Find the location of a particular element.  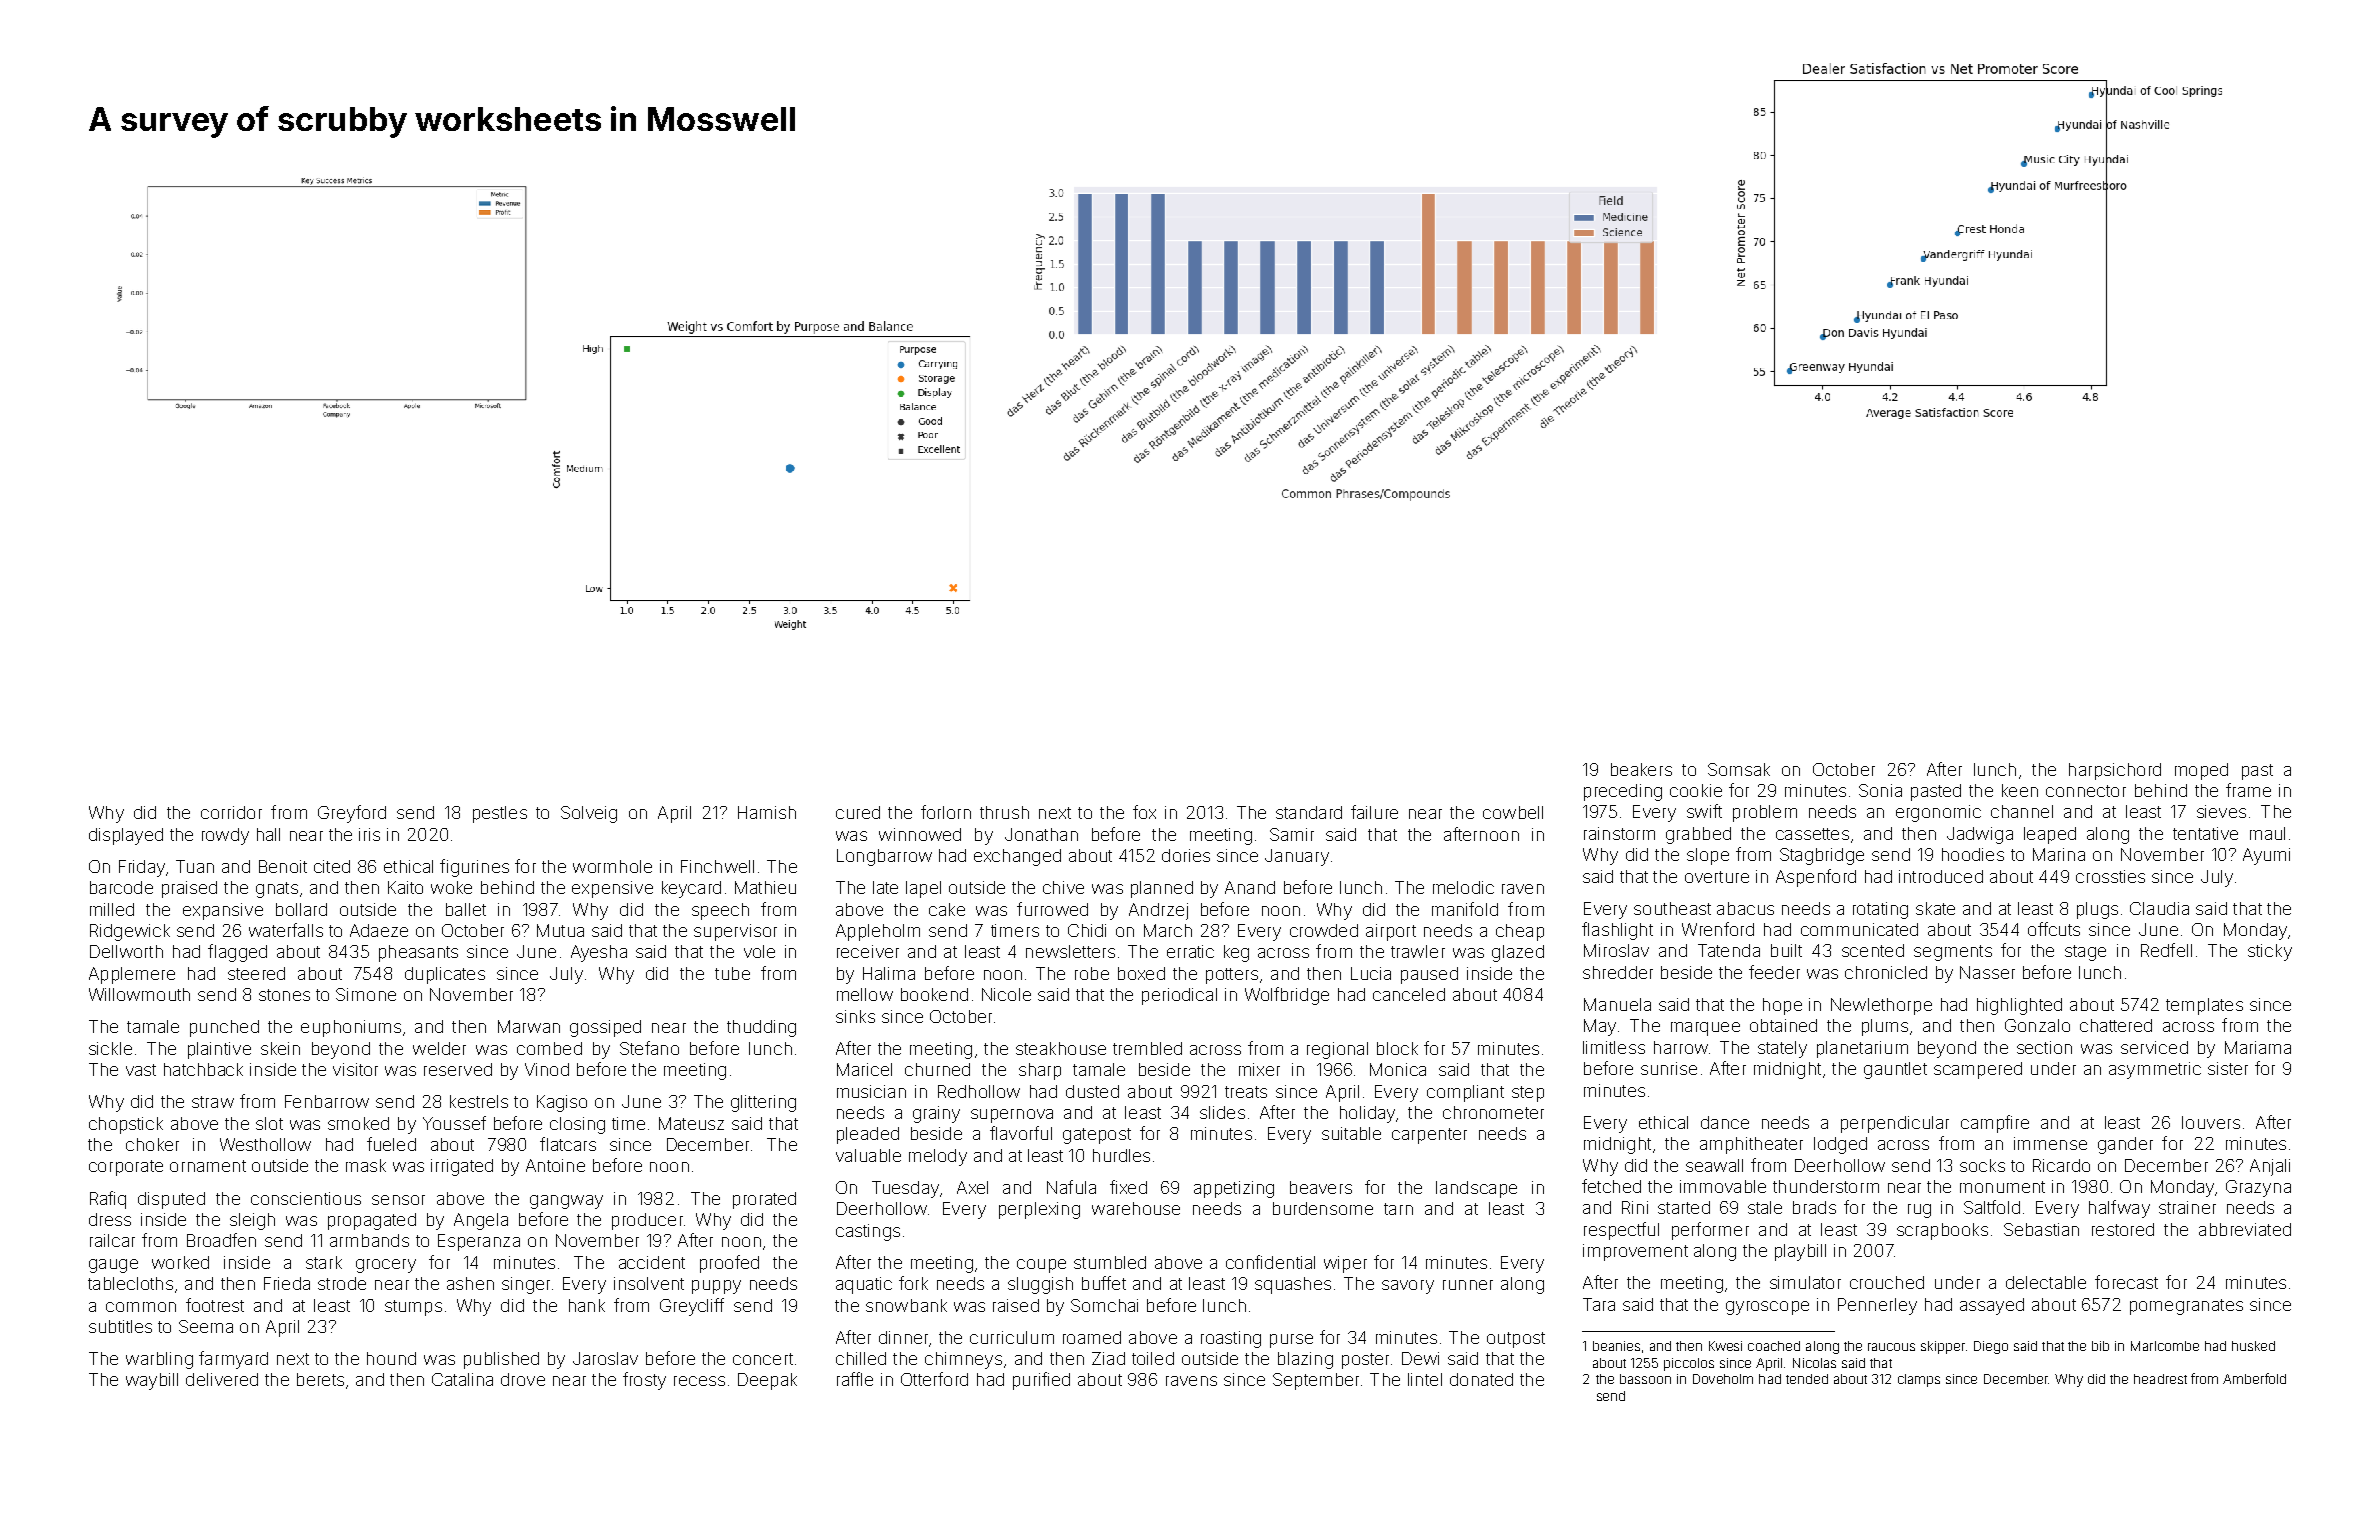

purified is located at coordinates (1041, 1381).
